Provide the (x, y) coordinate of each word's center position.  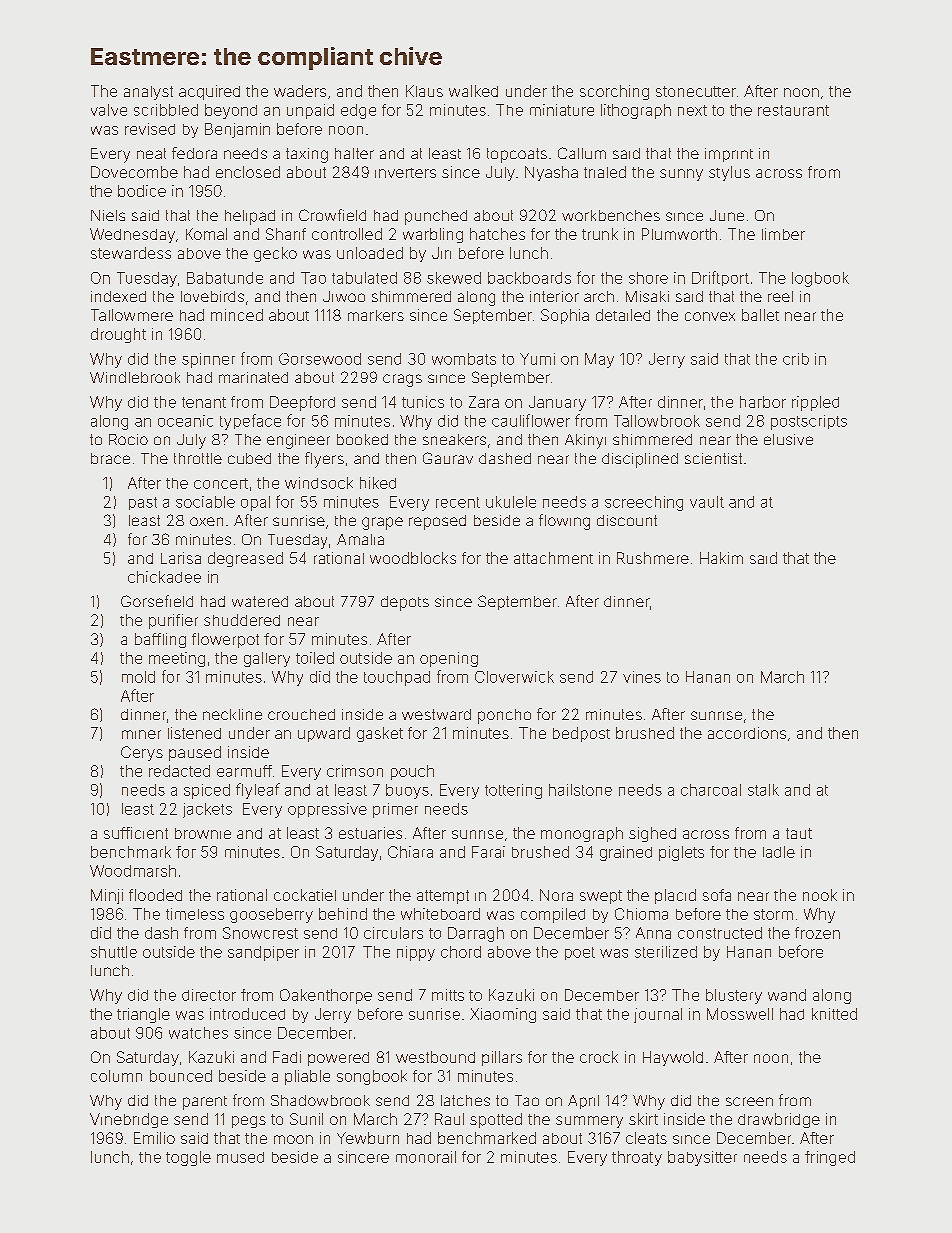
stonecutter (696, 91)
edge (358, 111)
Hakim (721, 558)
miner (141, 734)
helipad (250, 217)
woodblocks (413, 558)
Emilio (154, 1138)
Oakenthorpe (326, 996)
